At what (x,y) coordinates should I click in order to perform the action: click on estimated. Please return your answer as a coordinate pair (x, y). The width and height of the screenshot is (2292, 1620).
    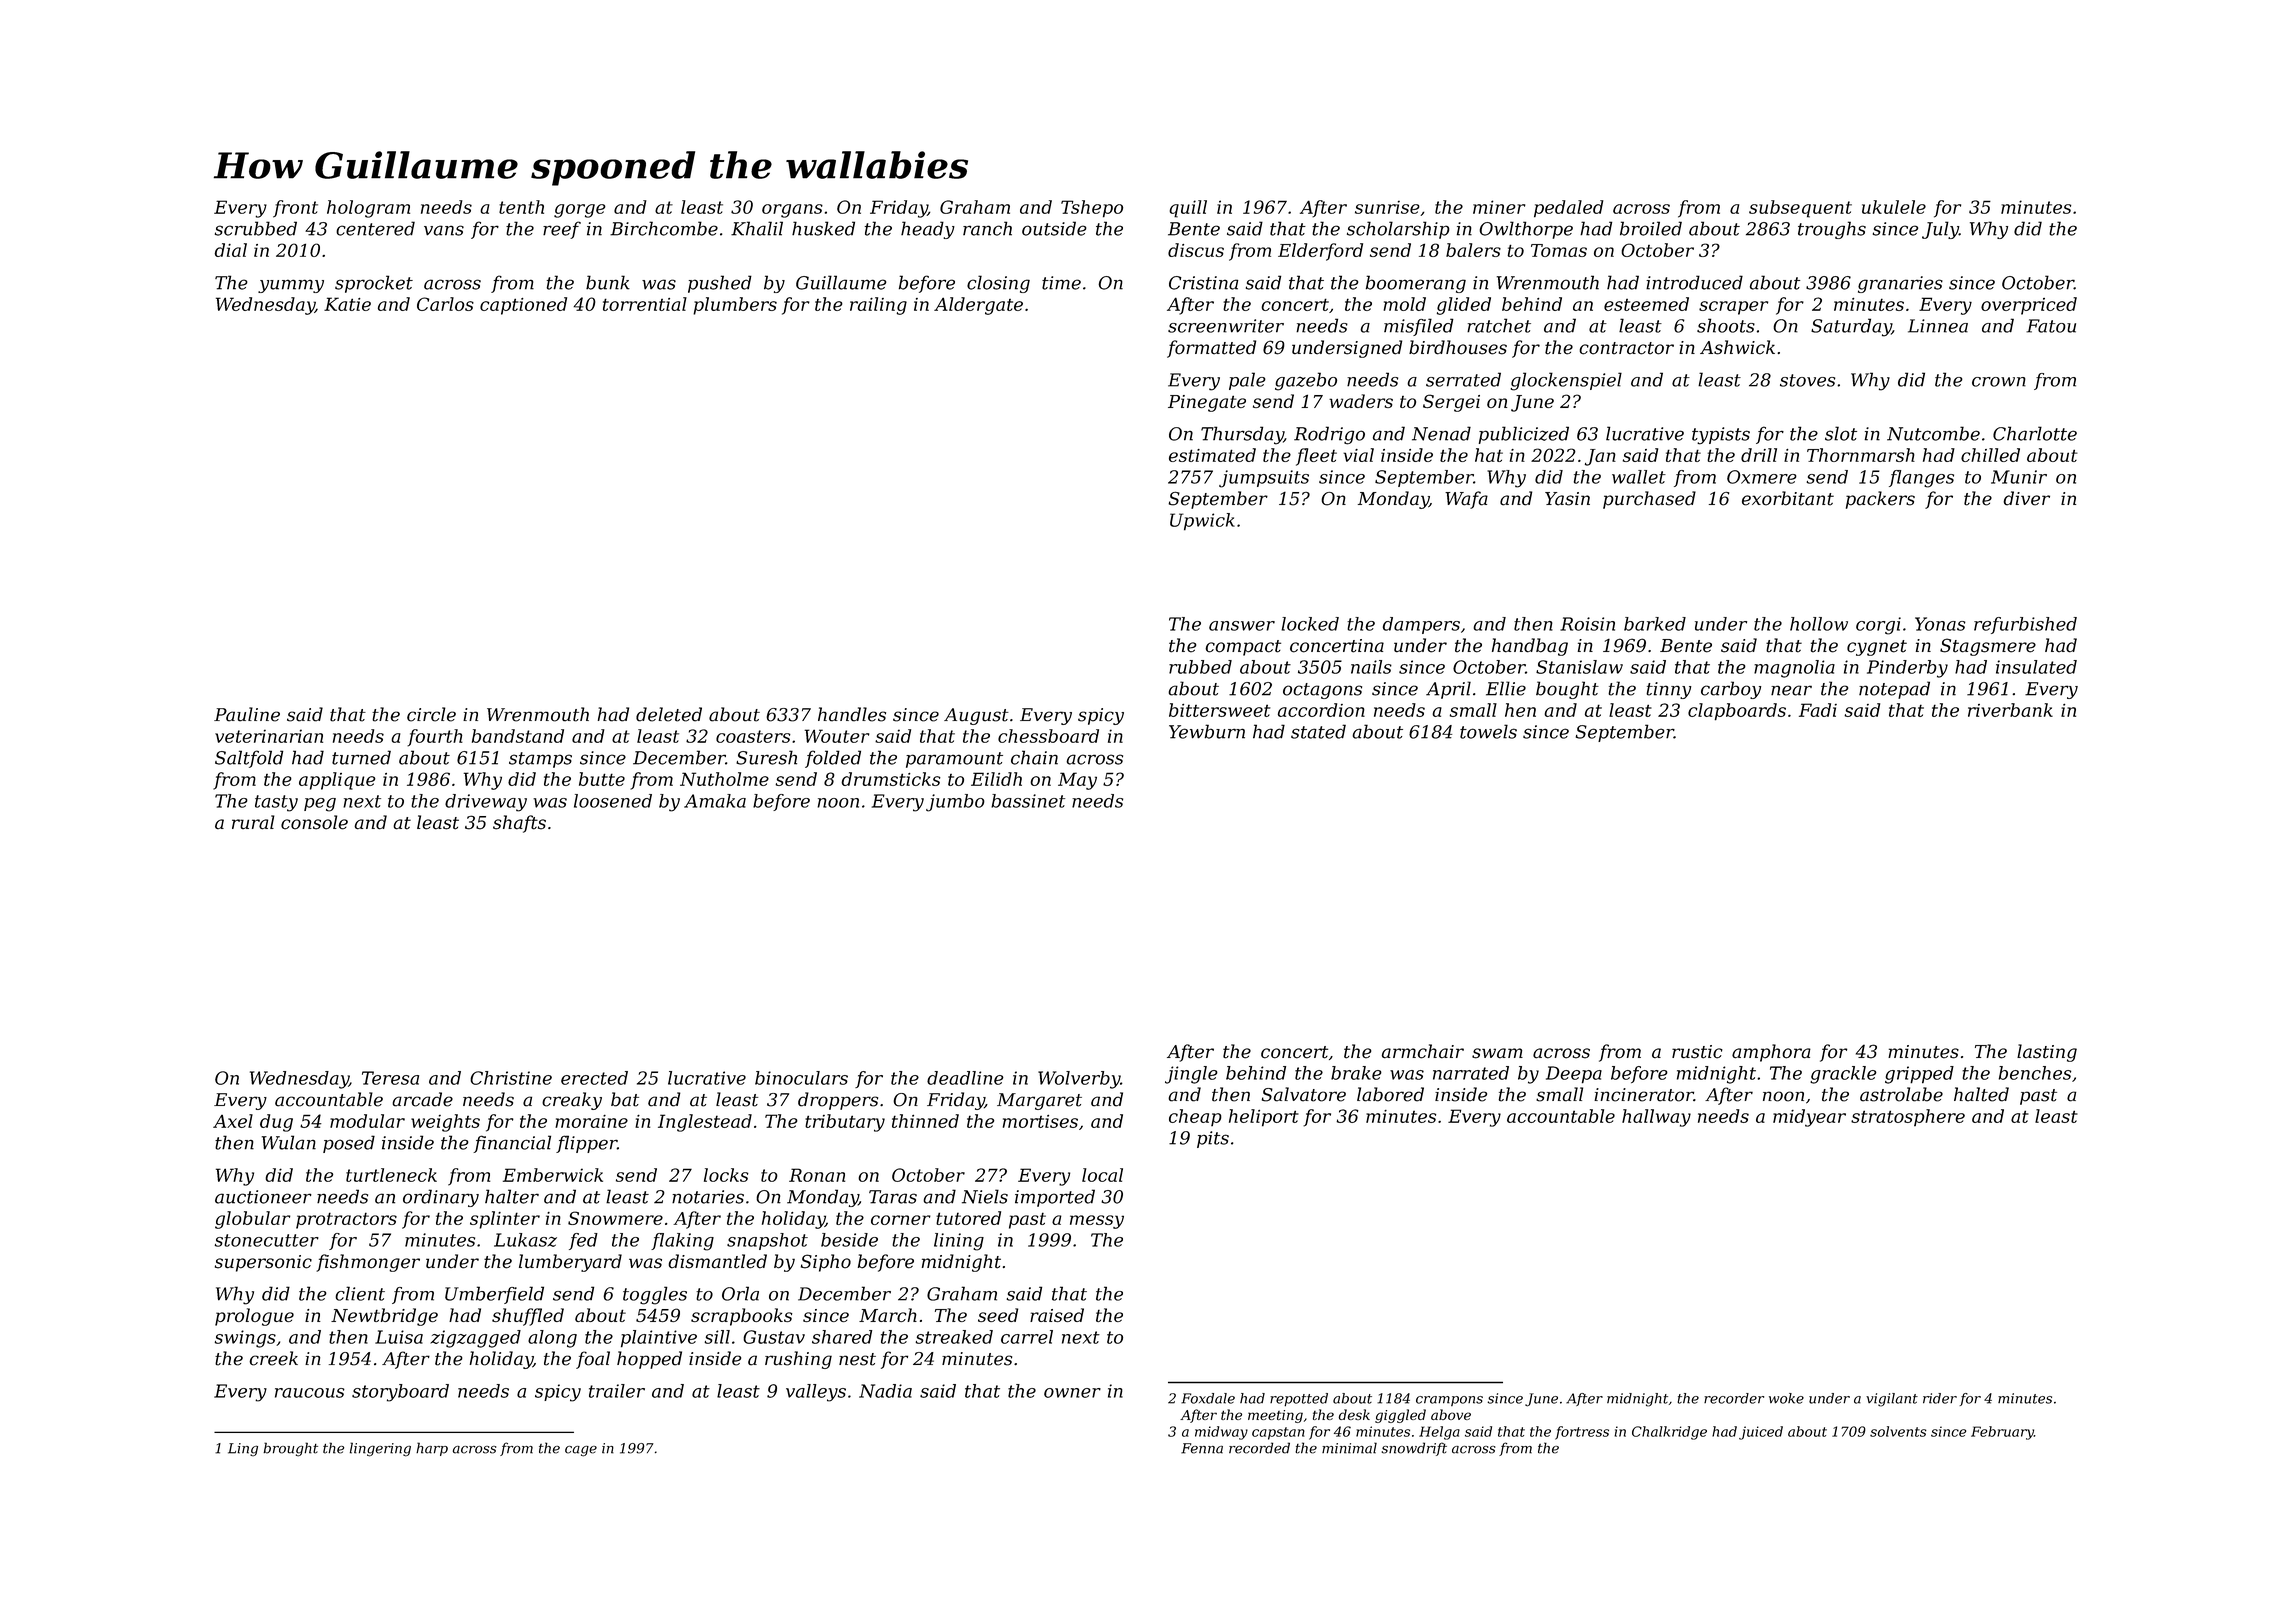
    Looking at the image, I should click on (1212, 455).
